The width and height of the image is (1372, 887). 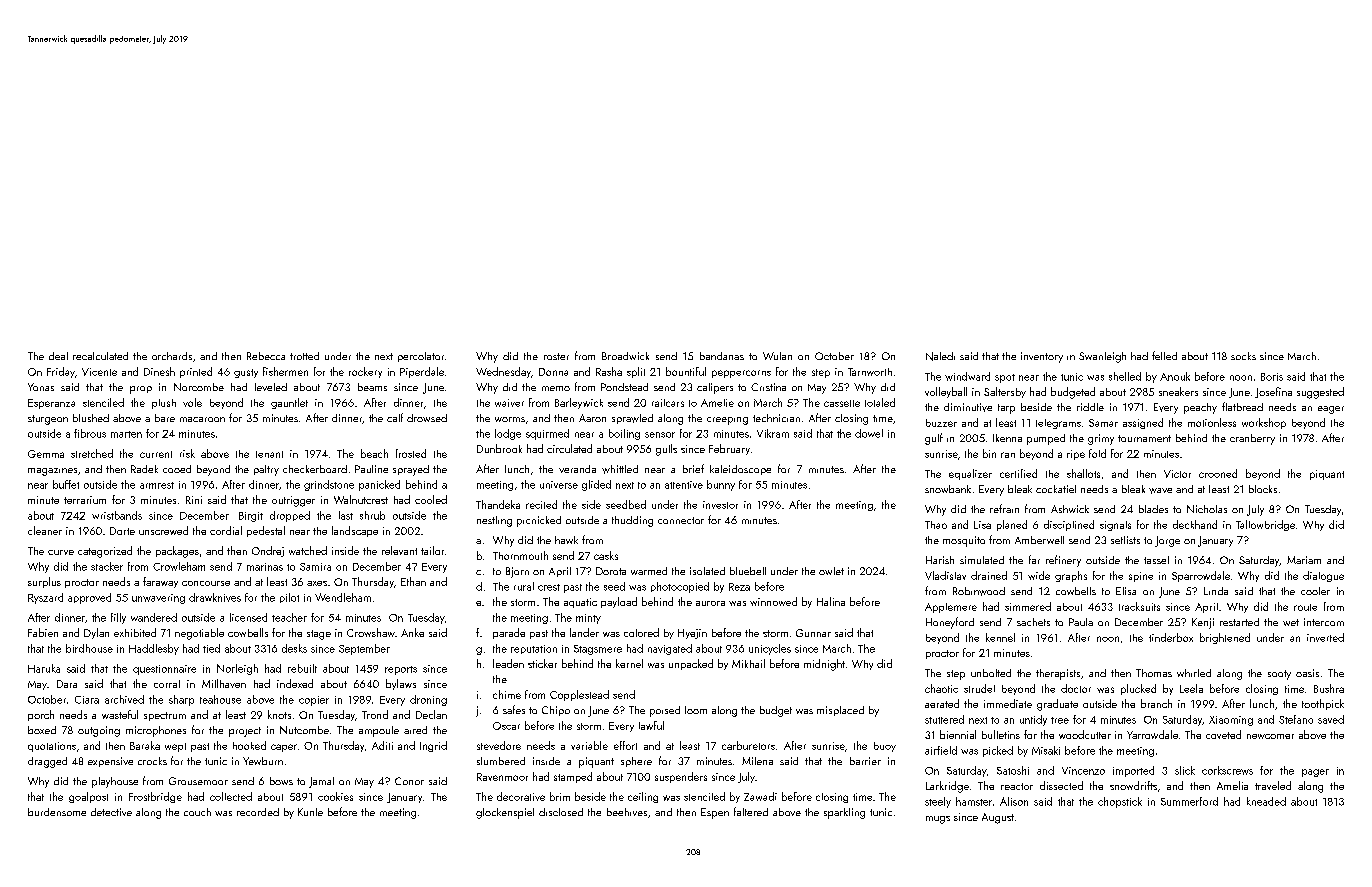 What do you see at coordinates (1315, 591) in the image?
I see `cooler` at bounding box center [1315, 591].
